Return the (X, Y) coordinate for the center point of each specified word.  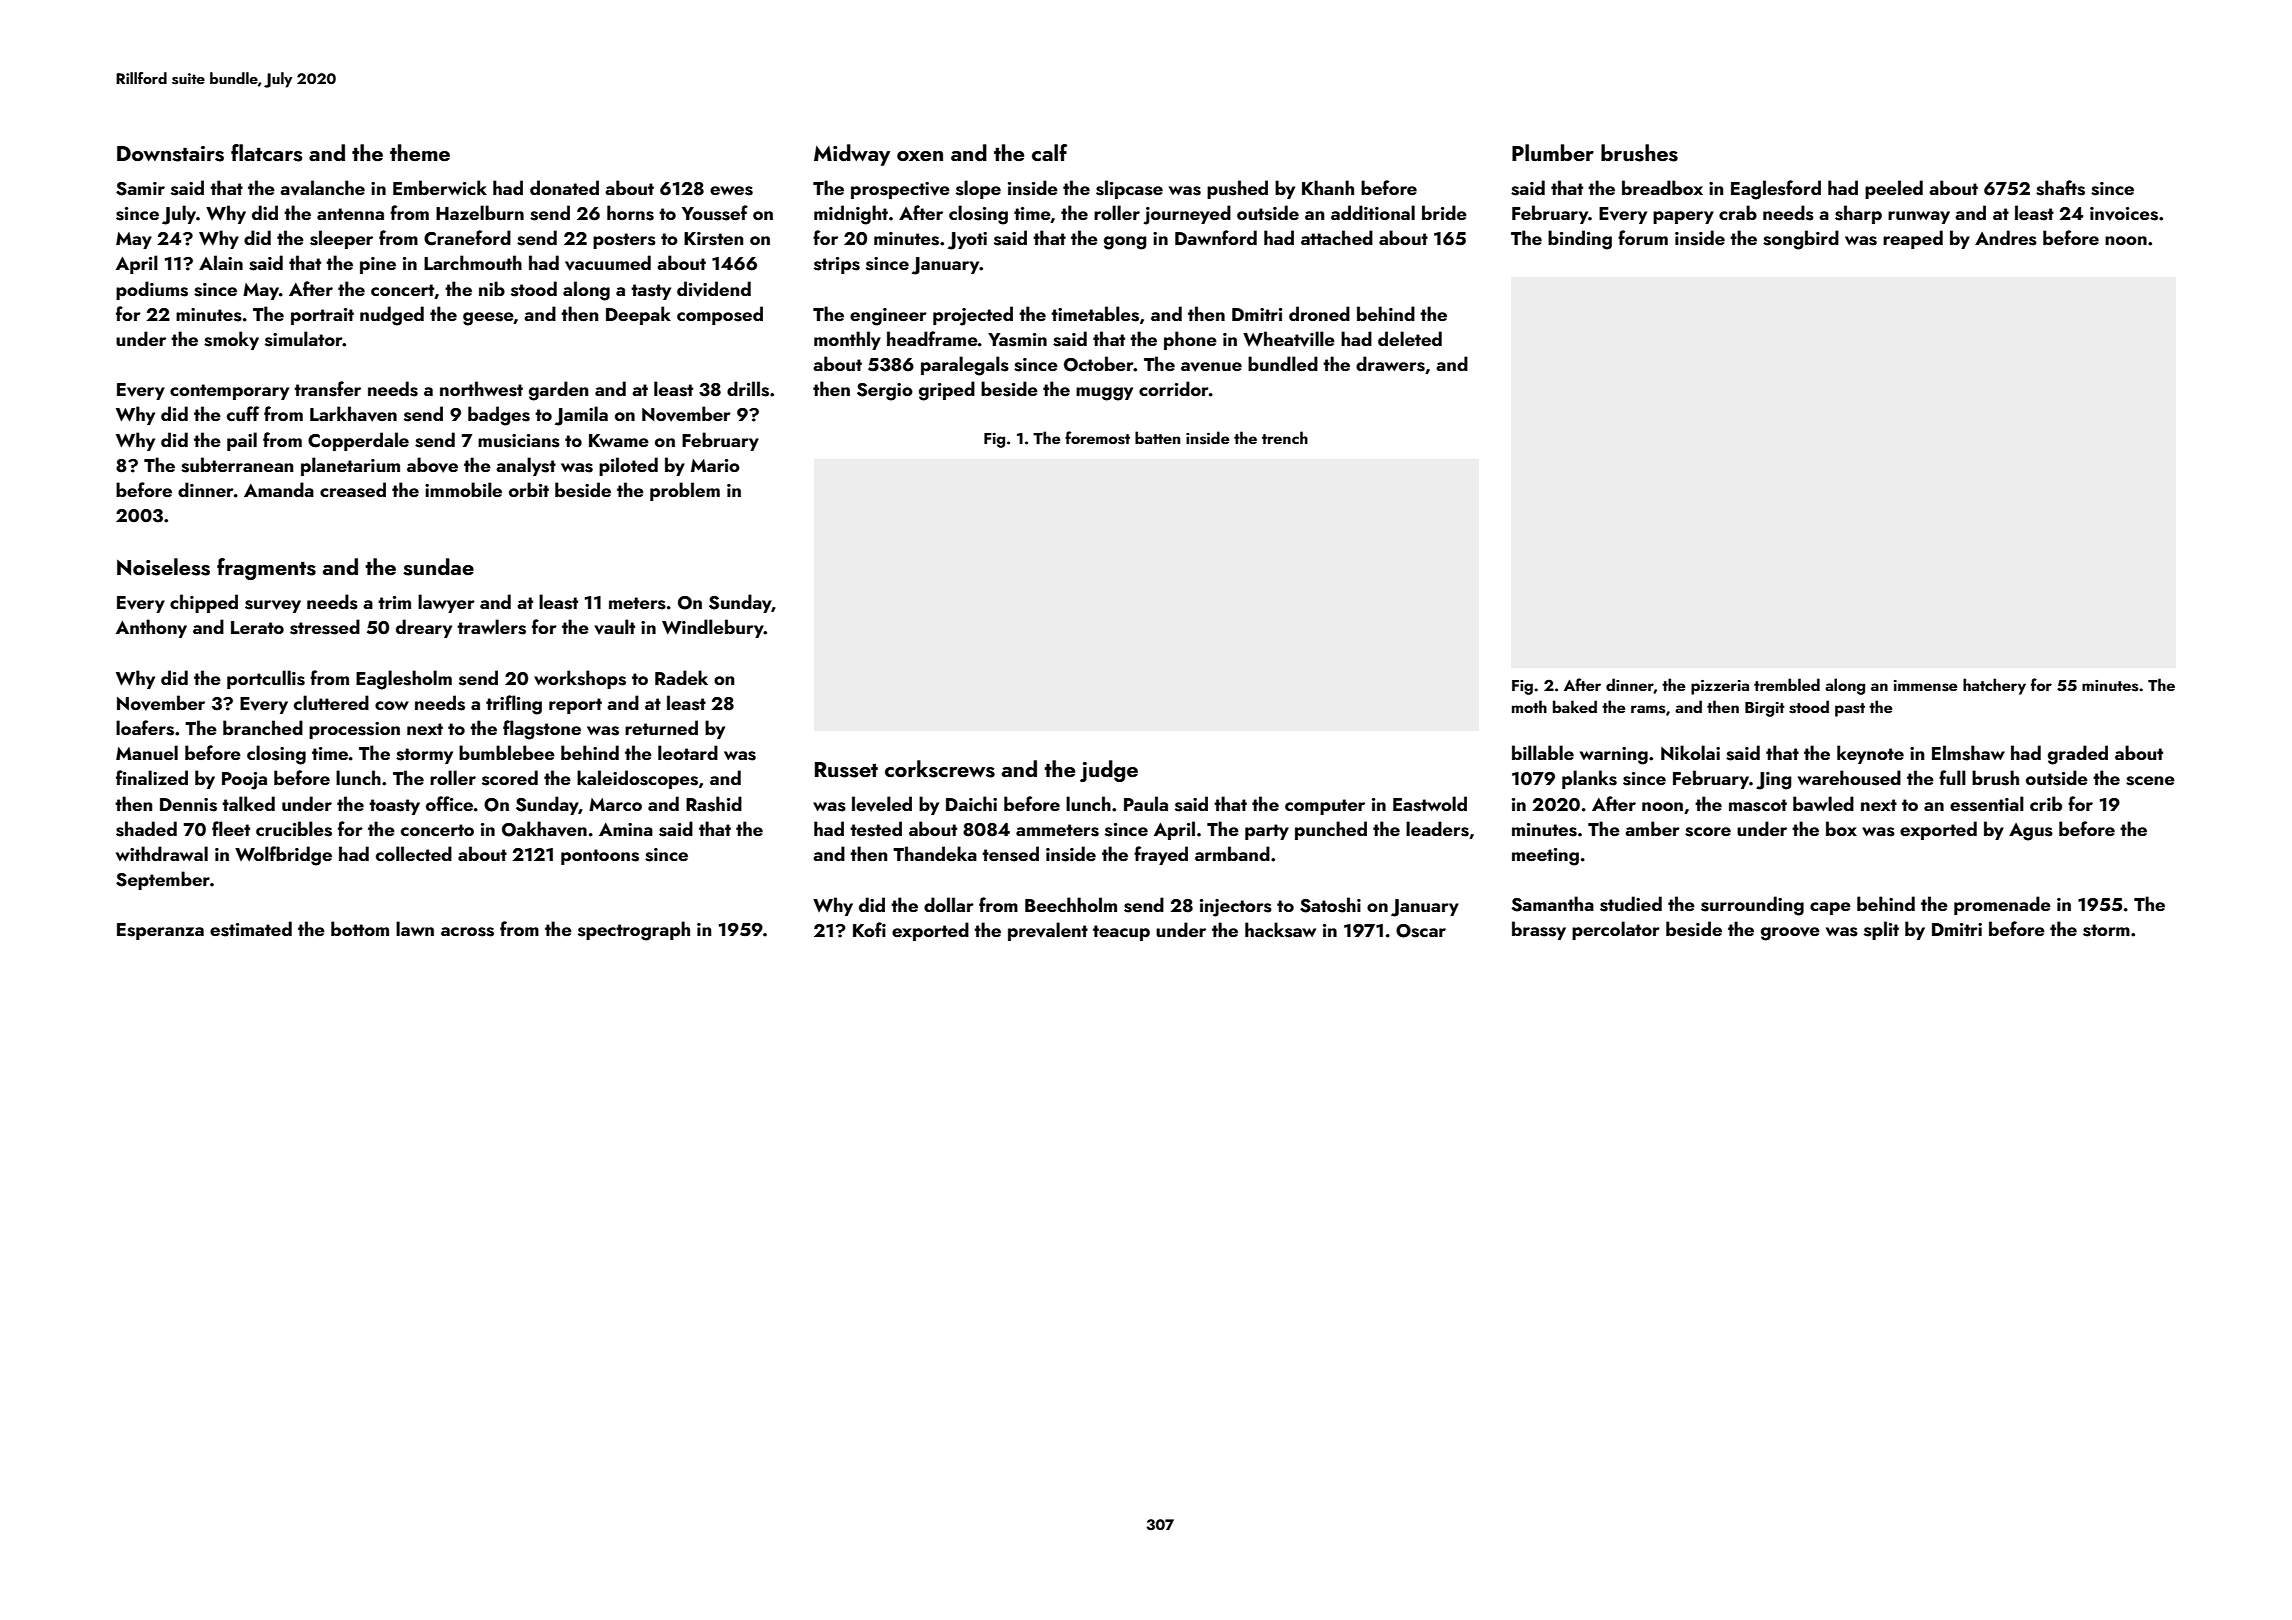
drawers (1390, 364)
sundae (438, 567)
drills (748, 389)
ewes (731, 191)
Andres (2006, 238)
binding (1580, 240)
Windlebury (713, 628)
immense (1925, 686)
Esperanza (160, 931)
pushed (1237, 189)
